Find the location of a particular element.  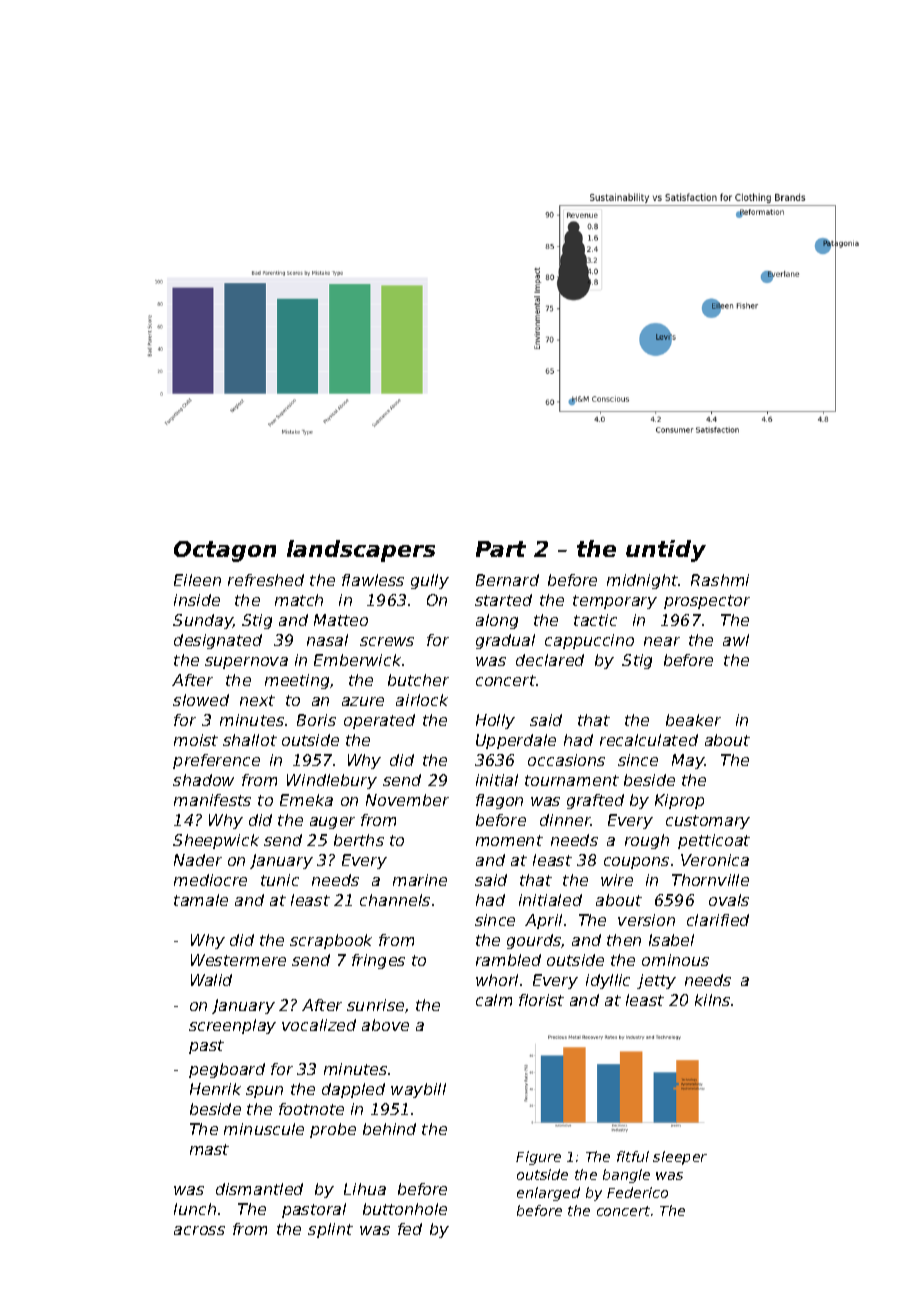

moment is located at coordinates (509, 840).
